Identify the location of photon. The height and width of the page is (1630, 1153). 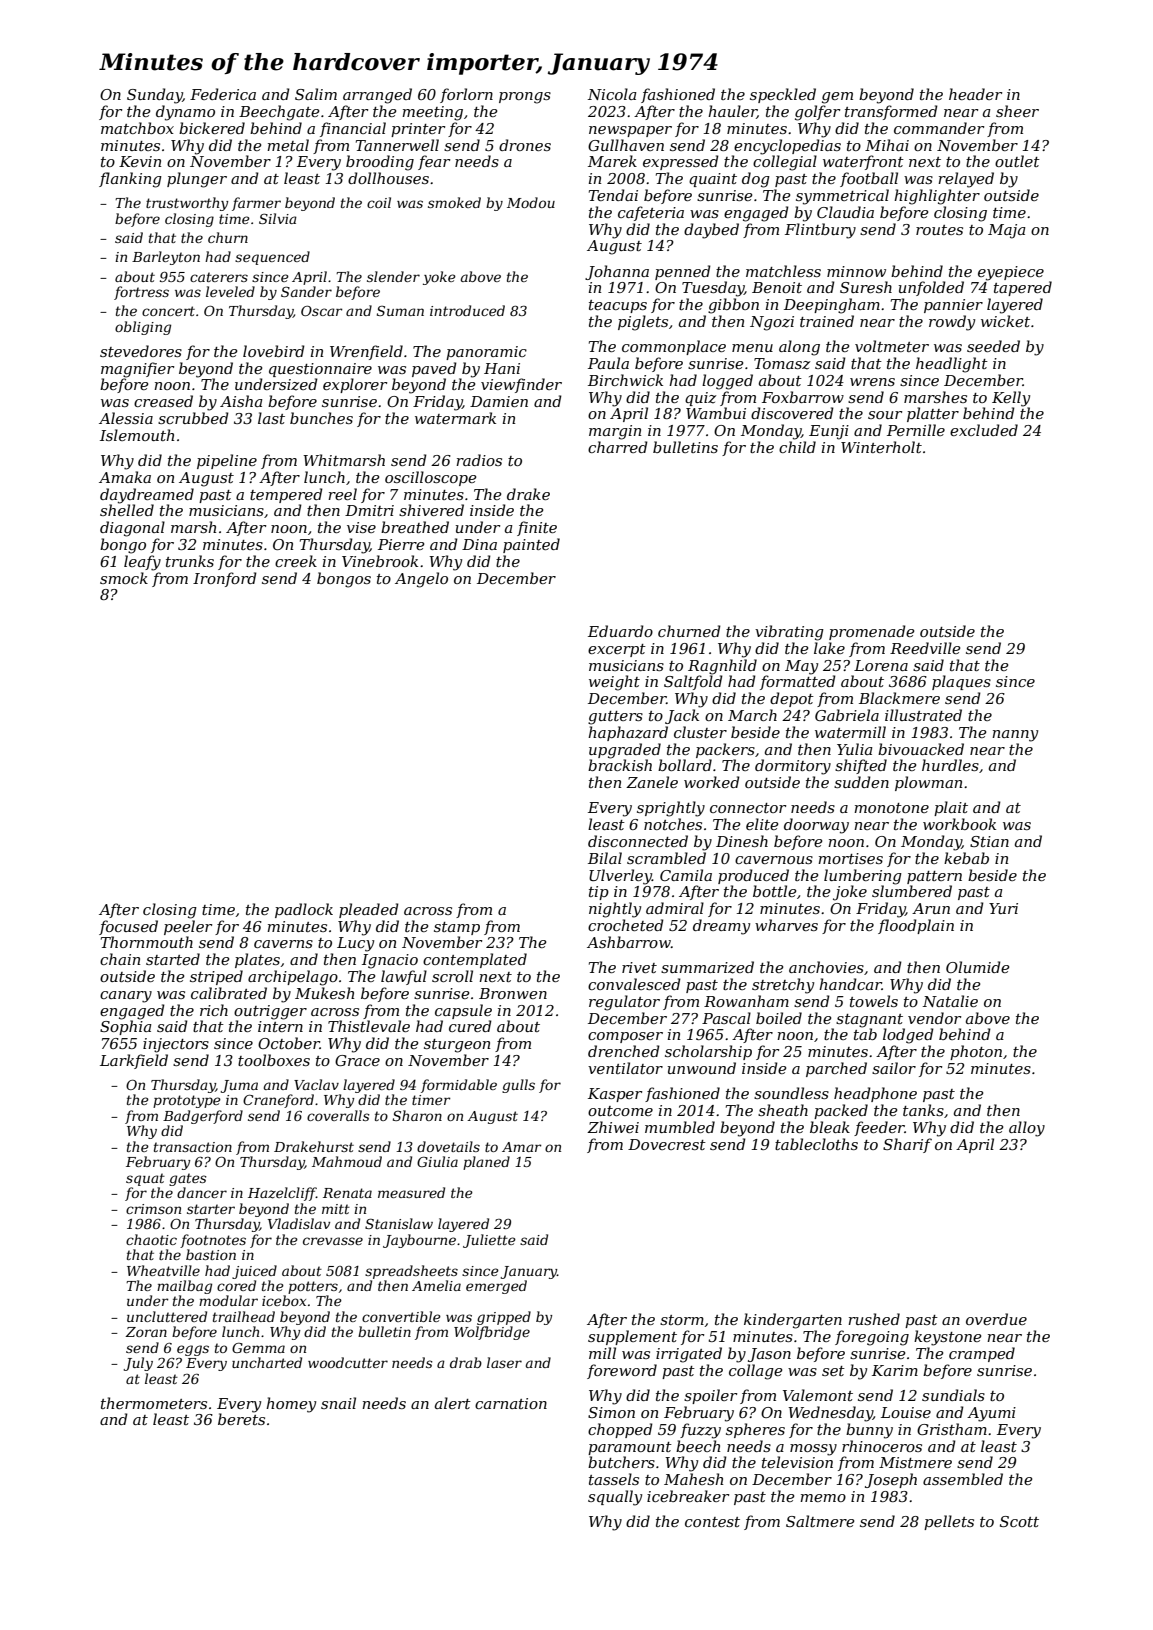
(976, 1052).
